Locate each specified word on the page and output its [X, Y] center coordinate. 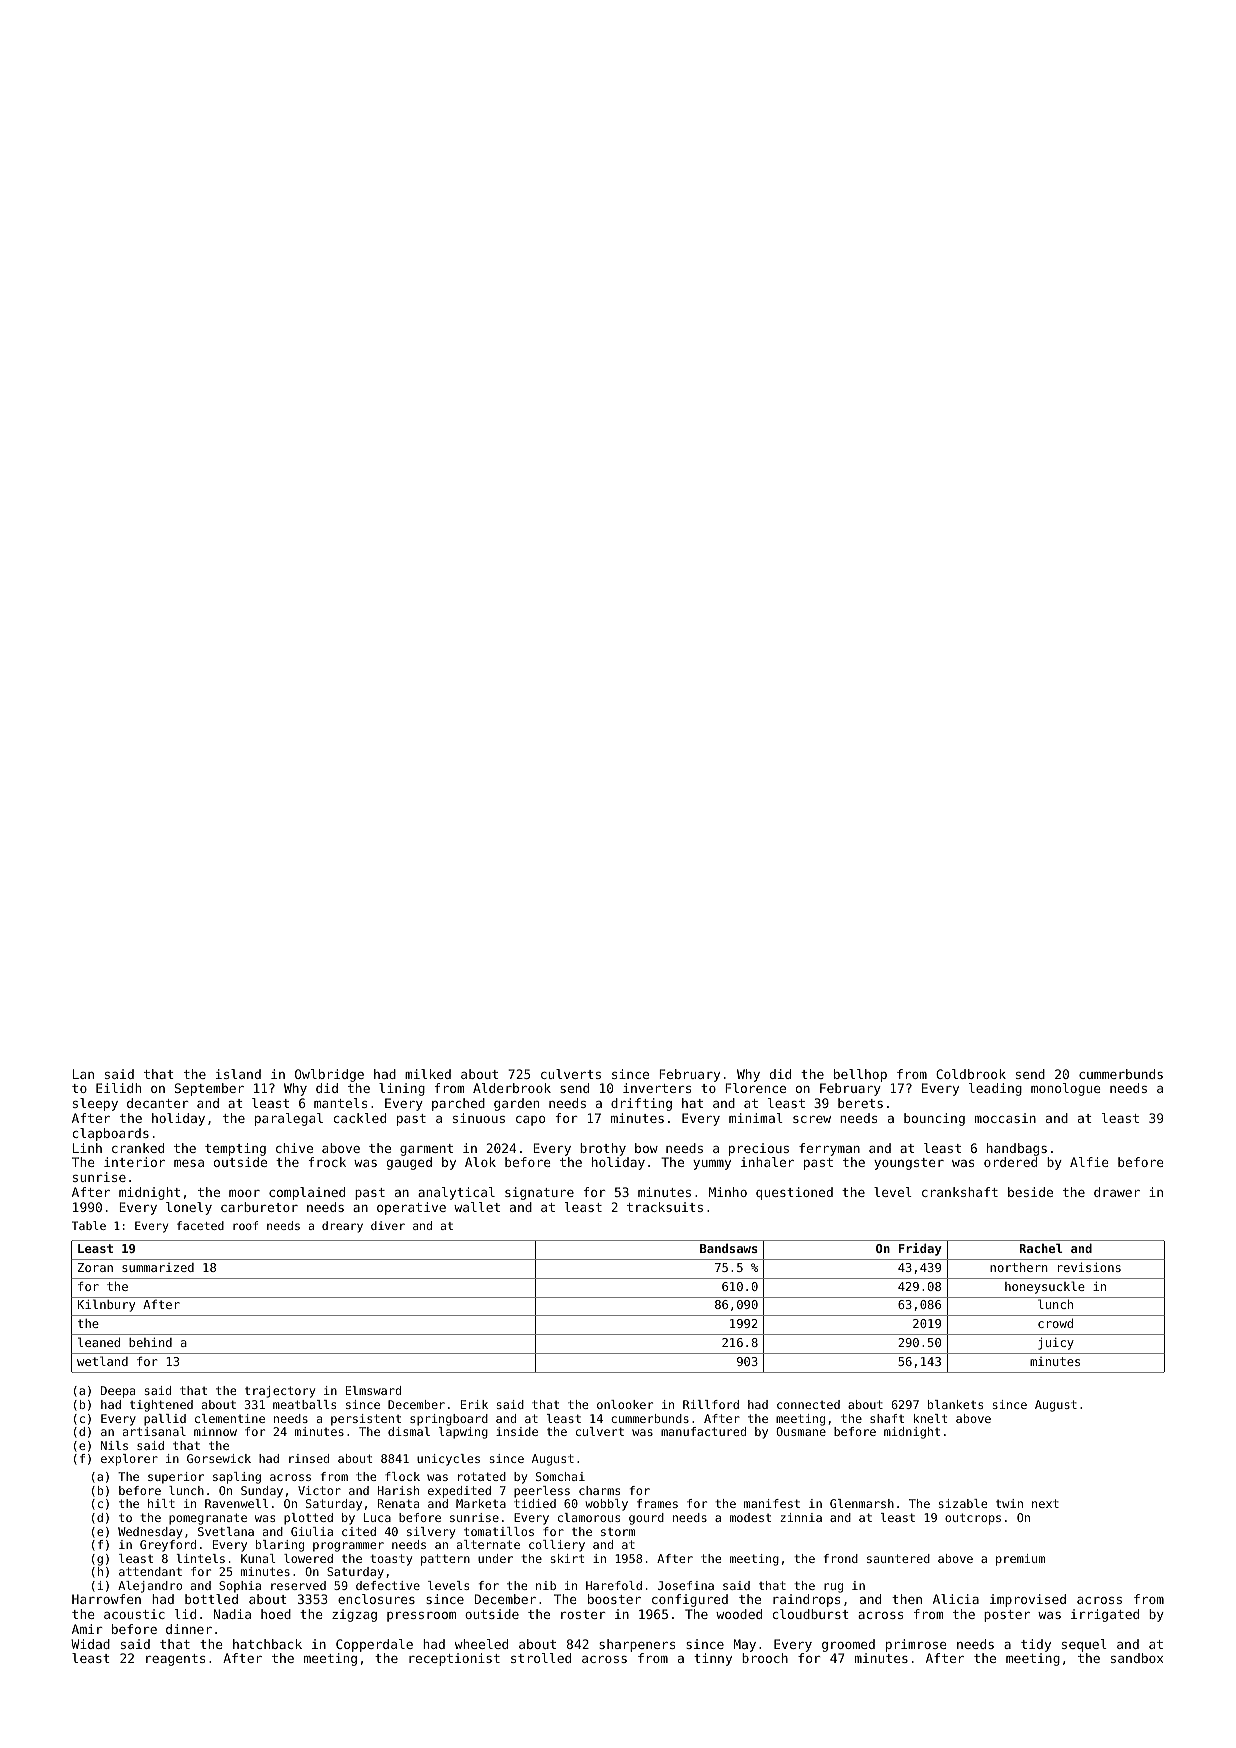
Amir [87, 1629]
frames [657, 1503]
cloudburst [811, 1614]
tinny [713, 1659]
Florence [755, 1088]
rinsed [309, 1458]
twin [1009, 1503]
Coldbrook [971, 1074]
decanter [158, 1103]
